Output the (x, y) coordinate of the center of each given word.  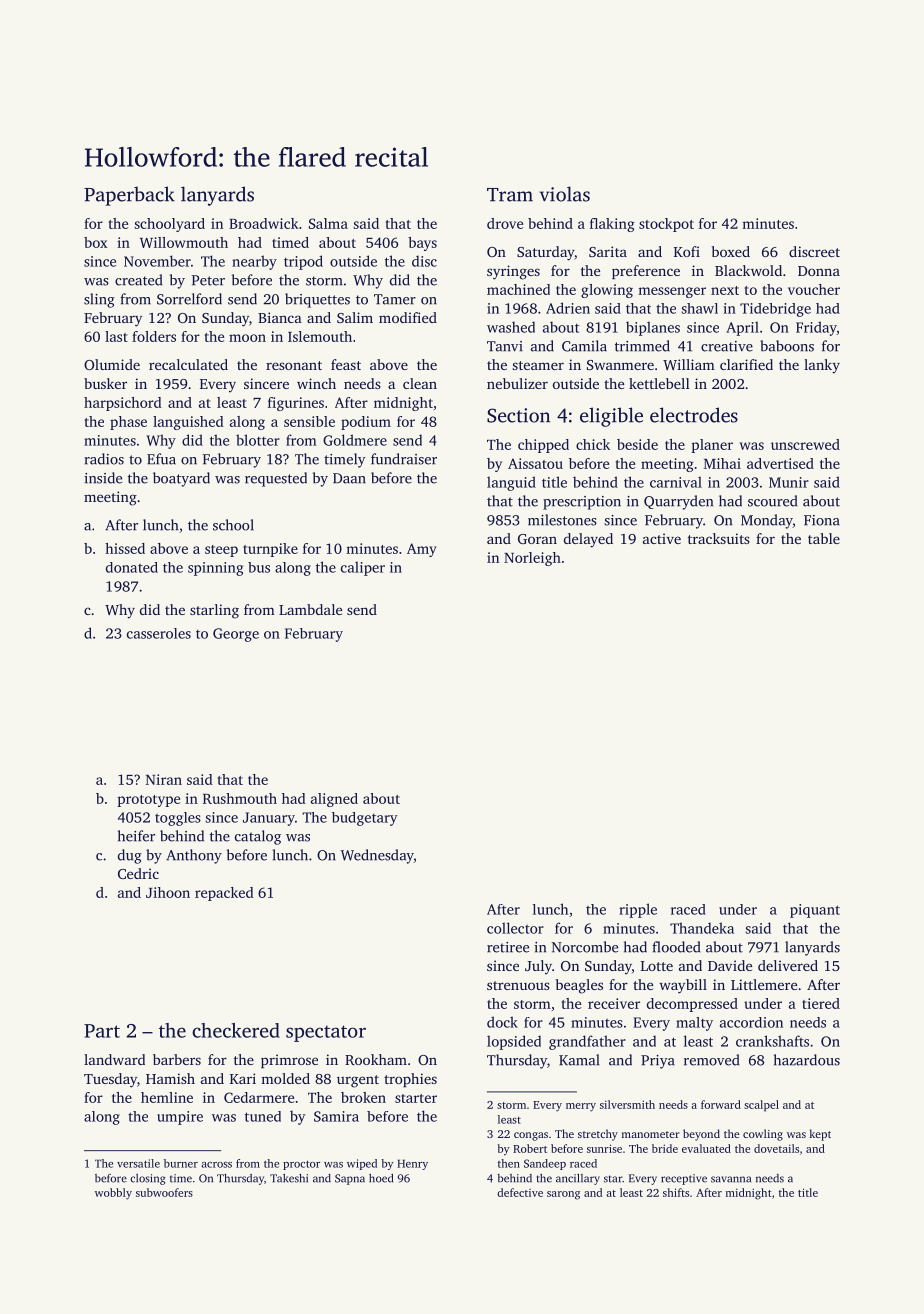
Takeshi (289, 1178)
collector (515, 928)
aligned (334, 800)
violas (564, 194)
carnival (676, 482)
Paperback (129, 196)
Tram (510, 195)
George (236, 635)
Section (518, 415)
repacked (224, 894)
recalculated (188, 364)
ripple (638, 910)
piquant (815, 911)
